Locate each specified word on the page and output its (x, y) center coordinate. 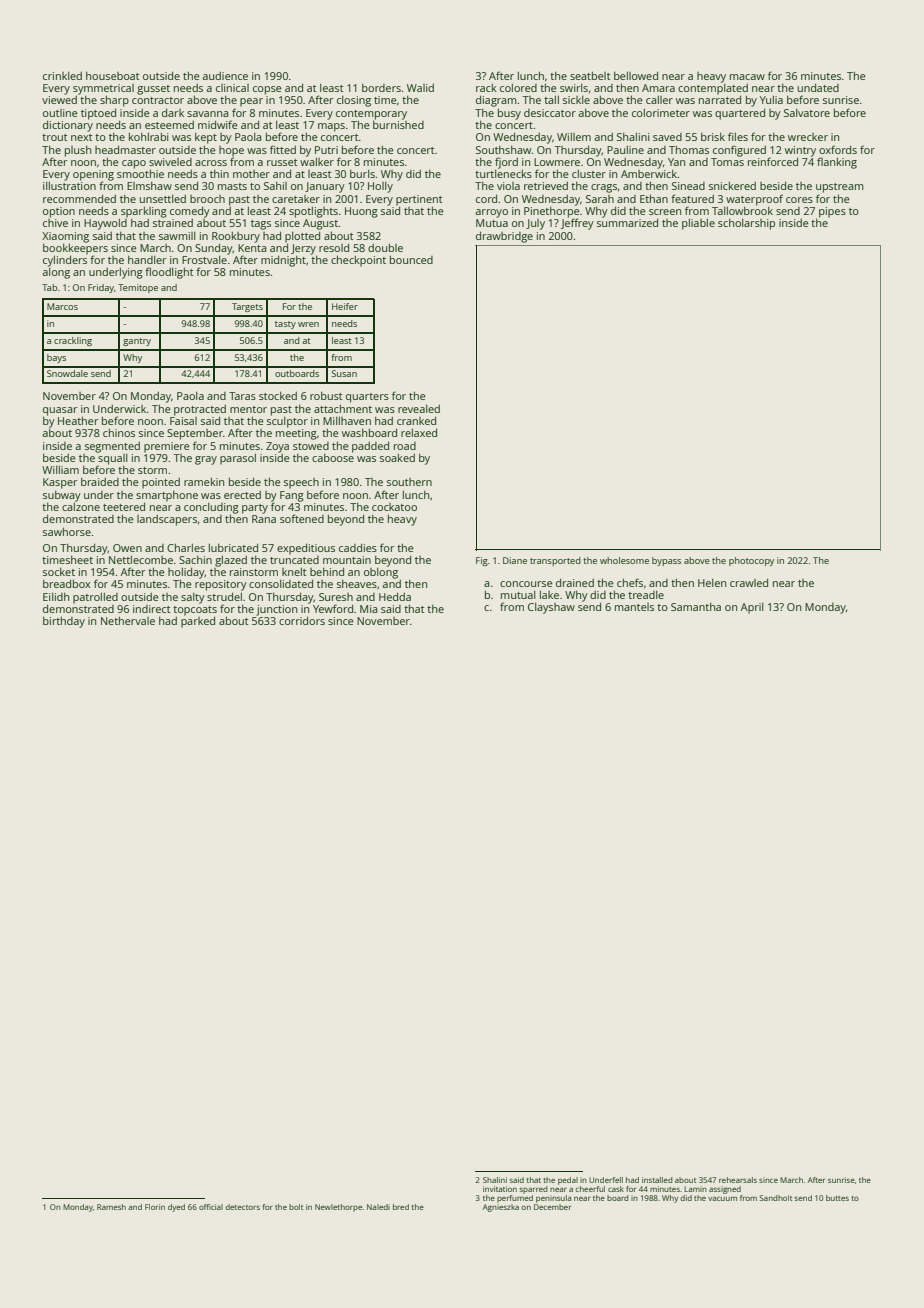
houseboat (112, 76)
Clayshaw (551, 608)
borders (381, 88)
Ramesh (111, 1207)
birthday (64, 622)
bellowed (636, 75)
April (752, 608)
